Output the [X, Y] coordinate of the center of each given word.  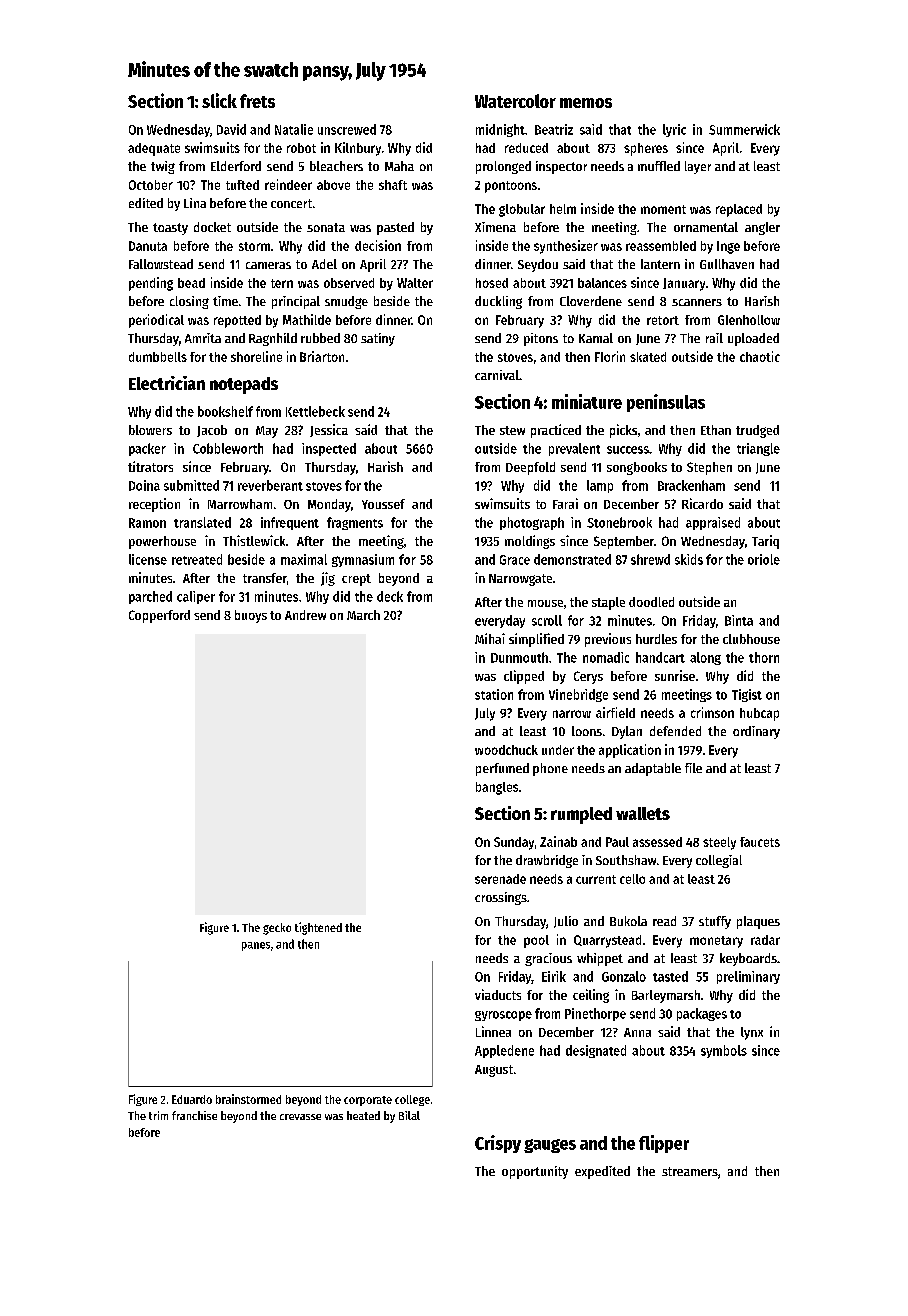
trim [158, 1115]
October [151, 185]
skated [648, 357]
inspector [561, 167]
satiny [378, 339]
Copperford [159, 616]
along [705, 658]
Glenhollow [749, 320]
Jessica [329, 430]
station [494, 694]
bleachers [336, 166]
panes [256, 946]
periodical [156, 321]
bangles [497, 788]
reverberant [270, 485]
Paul [617, 842]
